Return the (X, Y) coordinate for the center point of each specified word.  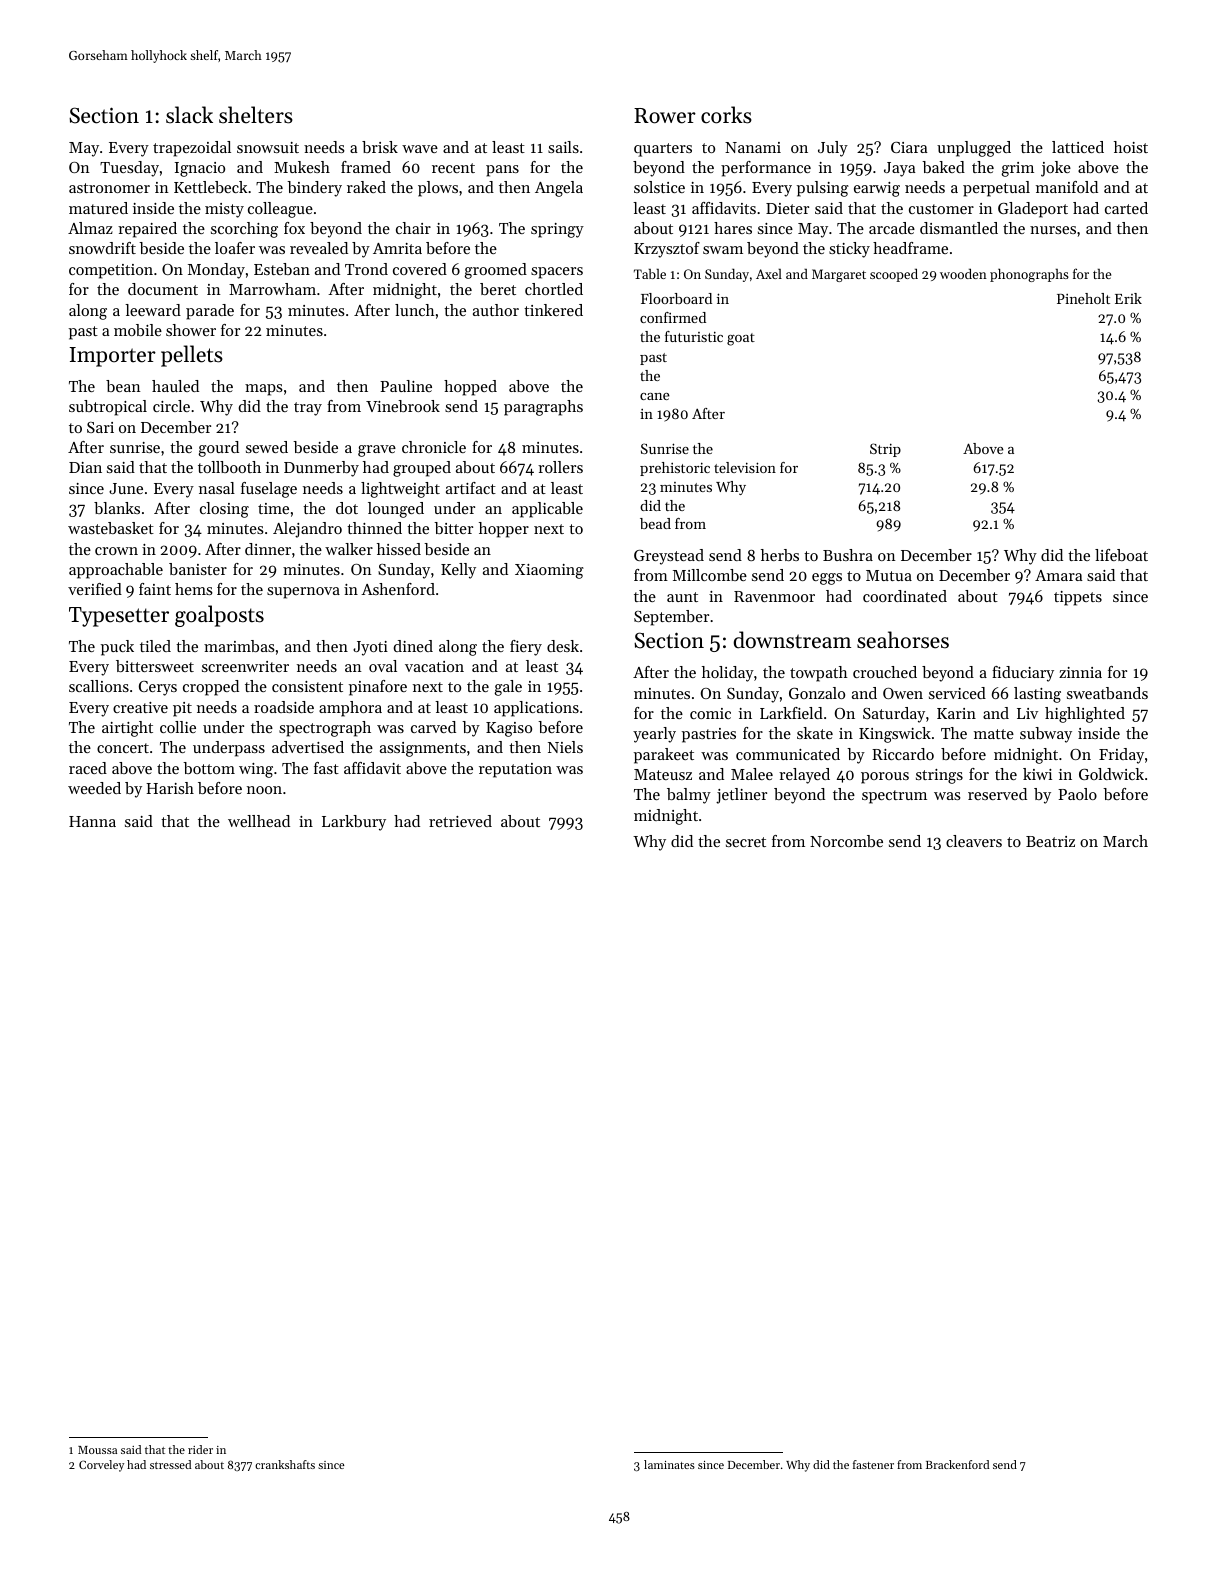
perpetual (996, 189)
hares (733, 228)
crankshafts (285, 1464)
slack (189, 115)
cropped (211, 688)
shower (191, 330)
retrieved (460, 821)
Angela (559, 189)
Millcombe (710, 575)
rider (200, 1449)
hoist (1131, 147)
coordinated (905, 596)
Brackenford (957, 1464)
